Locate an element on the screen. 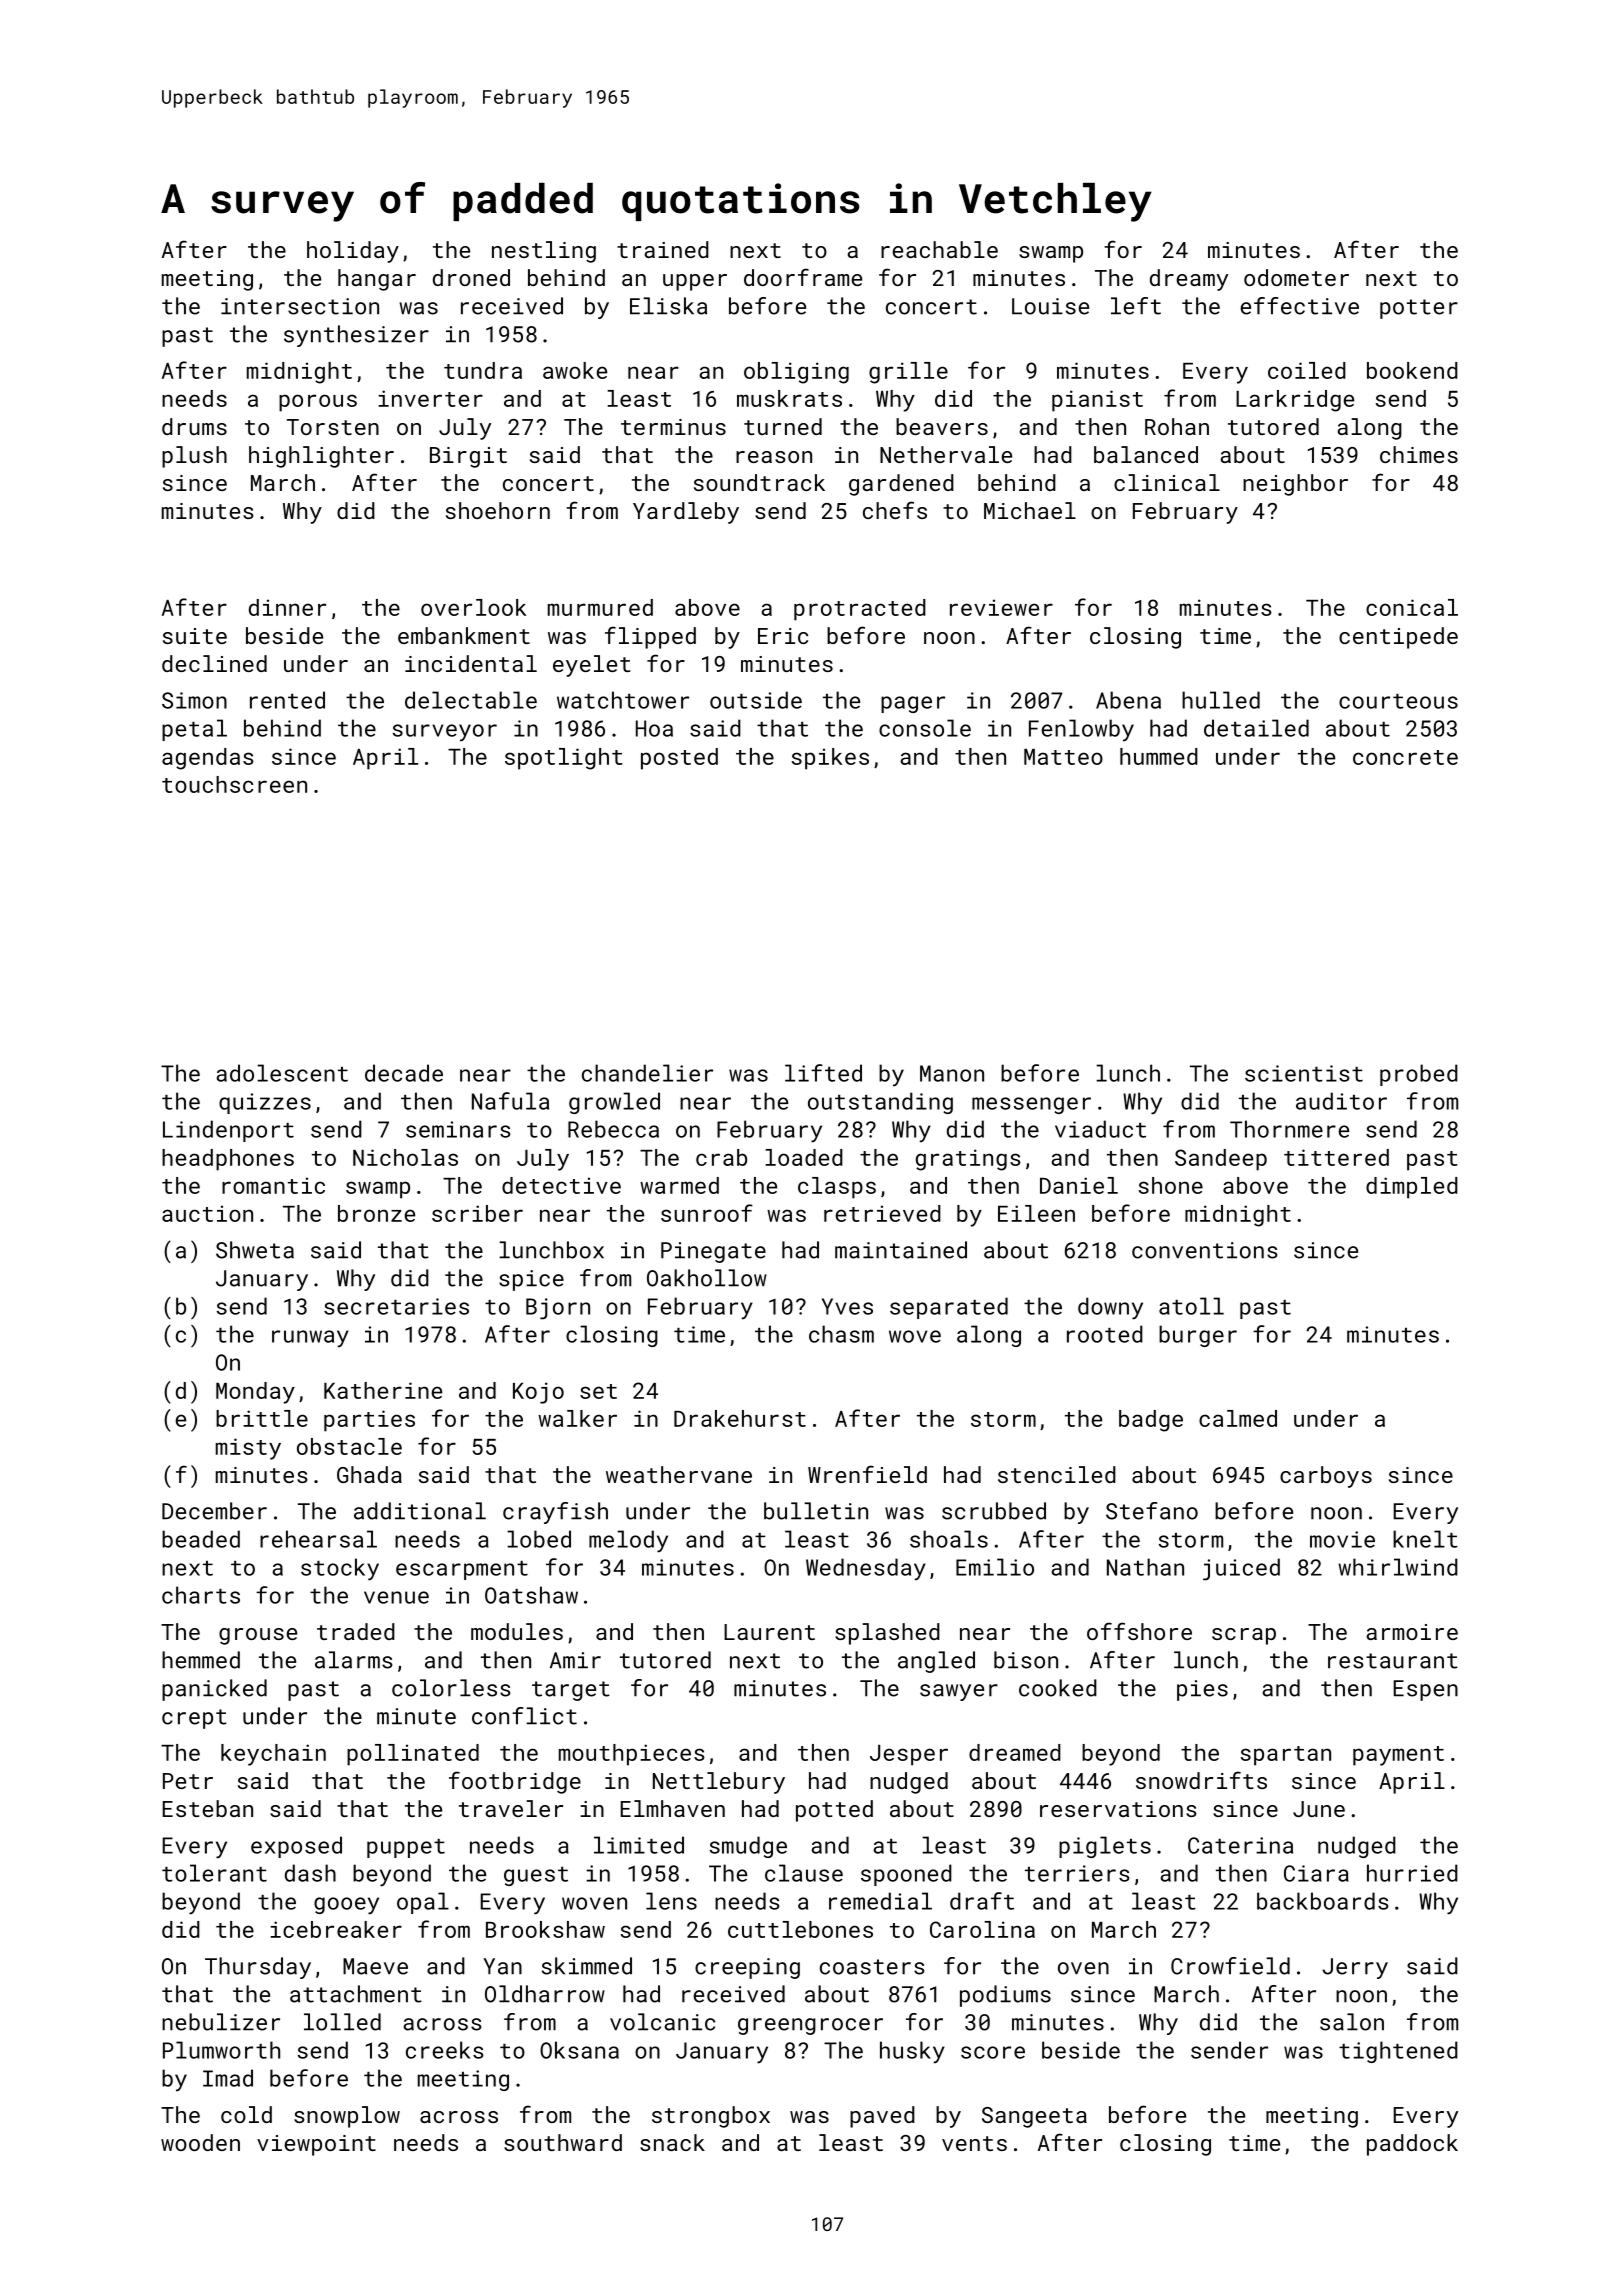 The height and width of the screenshot is (2292, 1620). hummed is located at coordinates (1159, 756).
